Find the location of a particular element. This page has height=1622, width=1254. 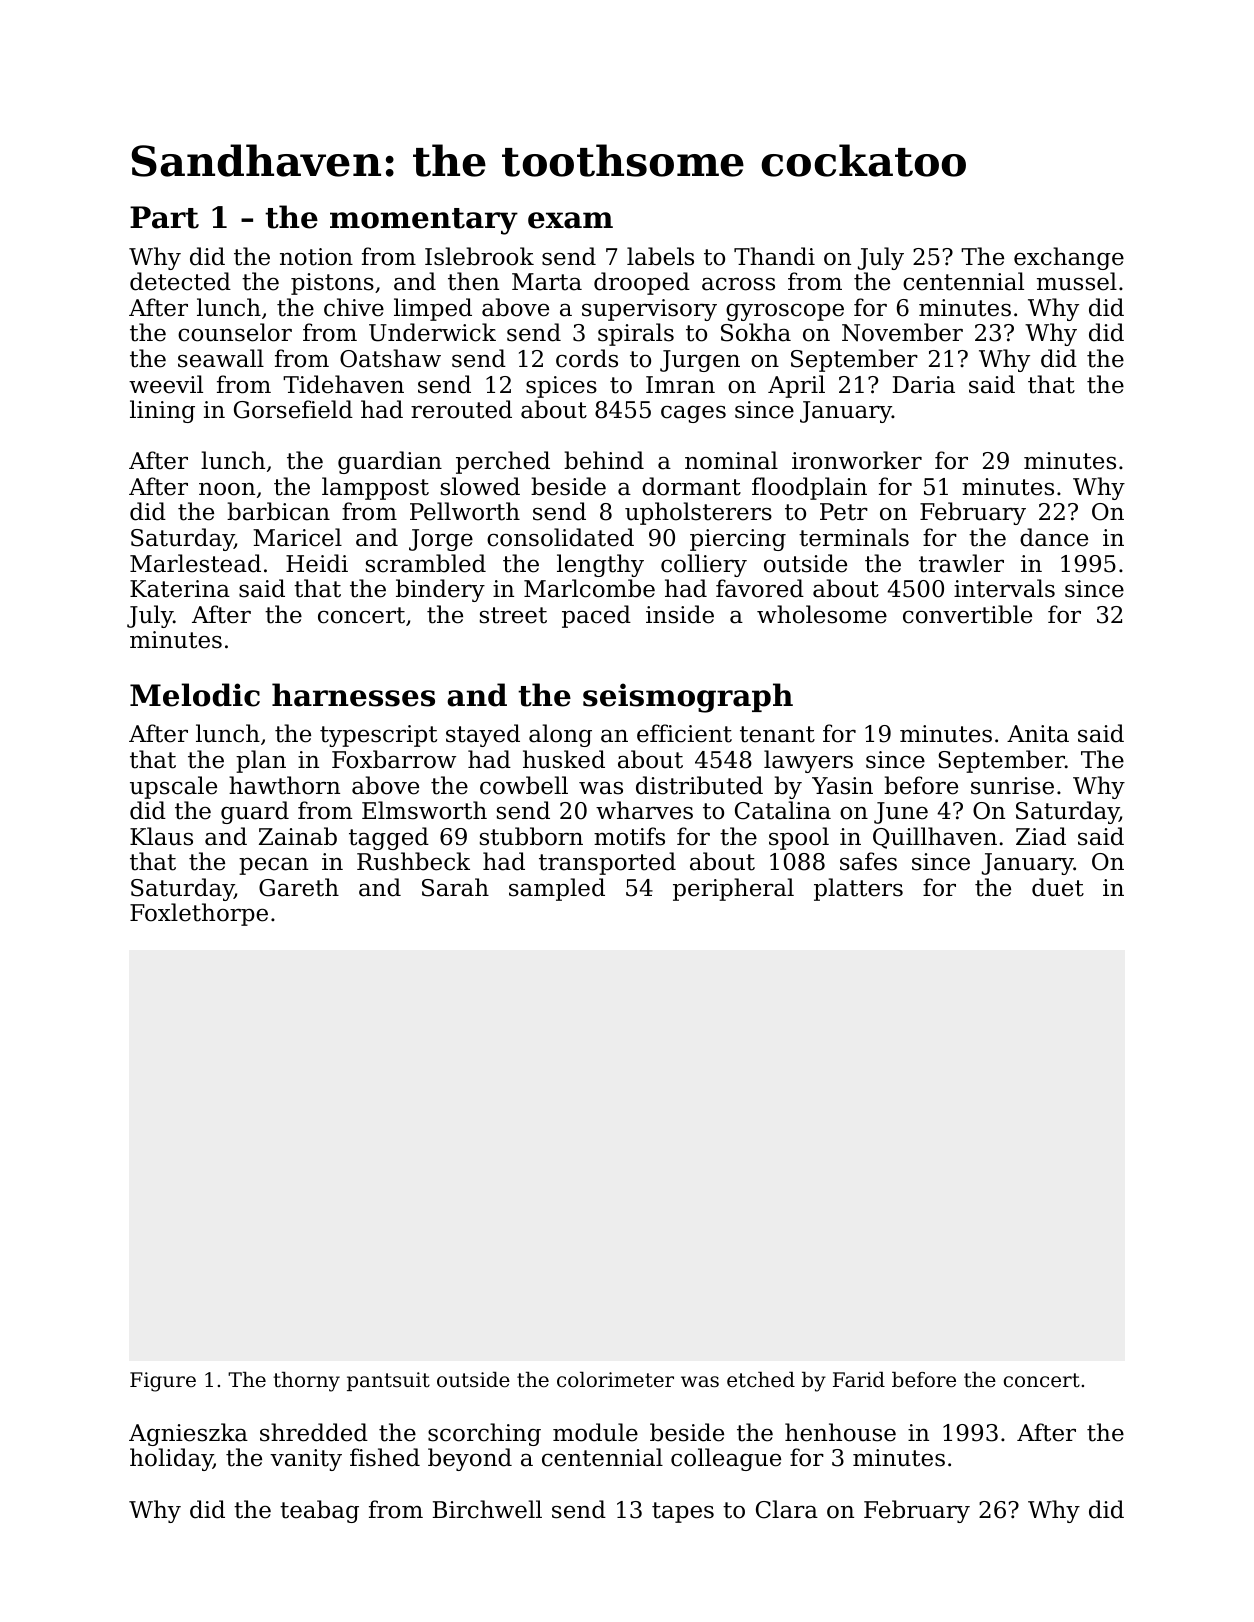

husked is located at coordinates (564, 759).
